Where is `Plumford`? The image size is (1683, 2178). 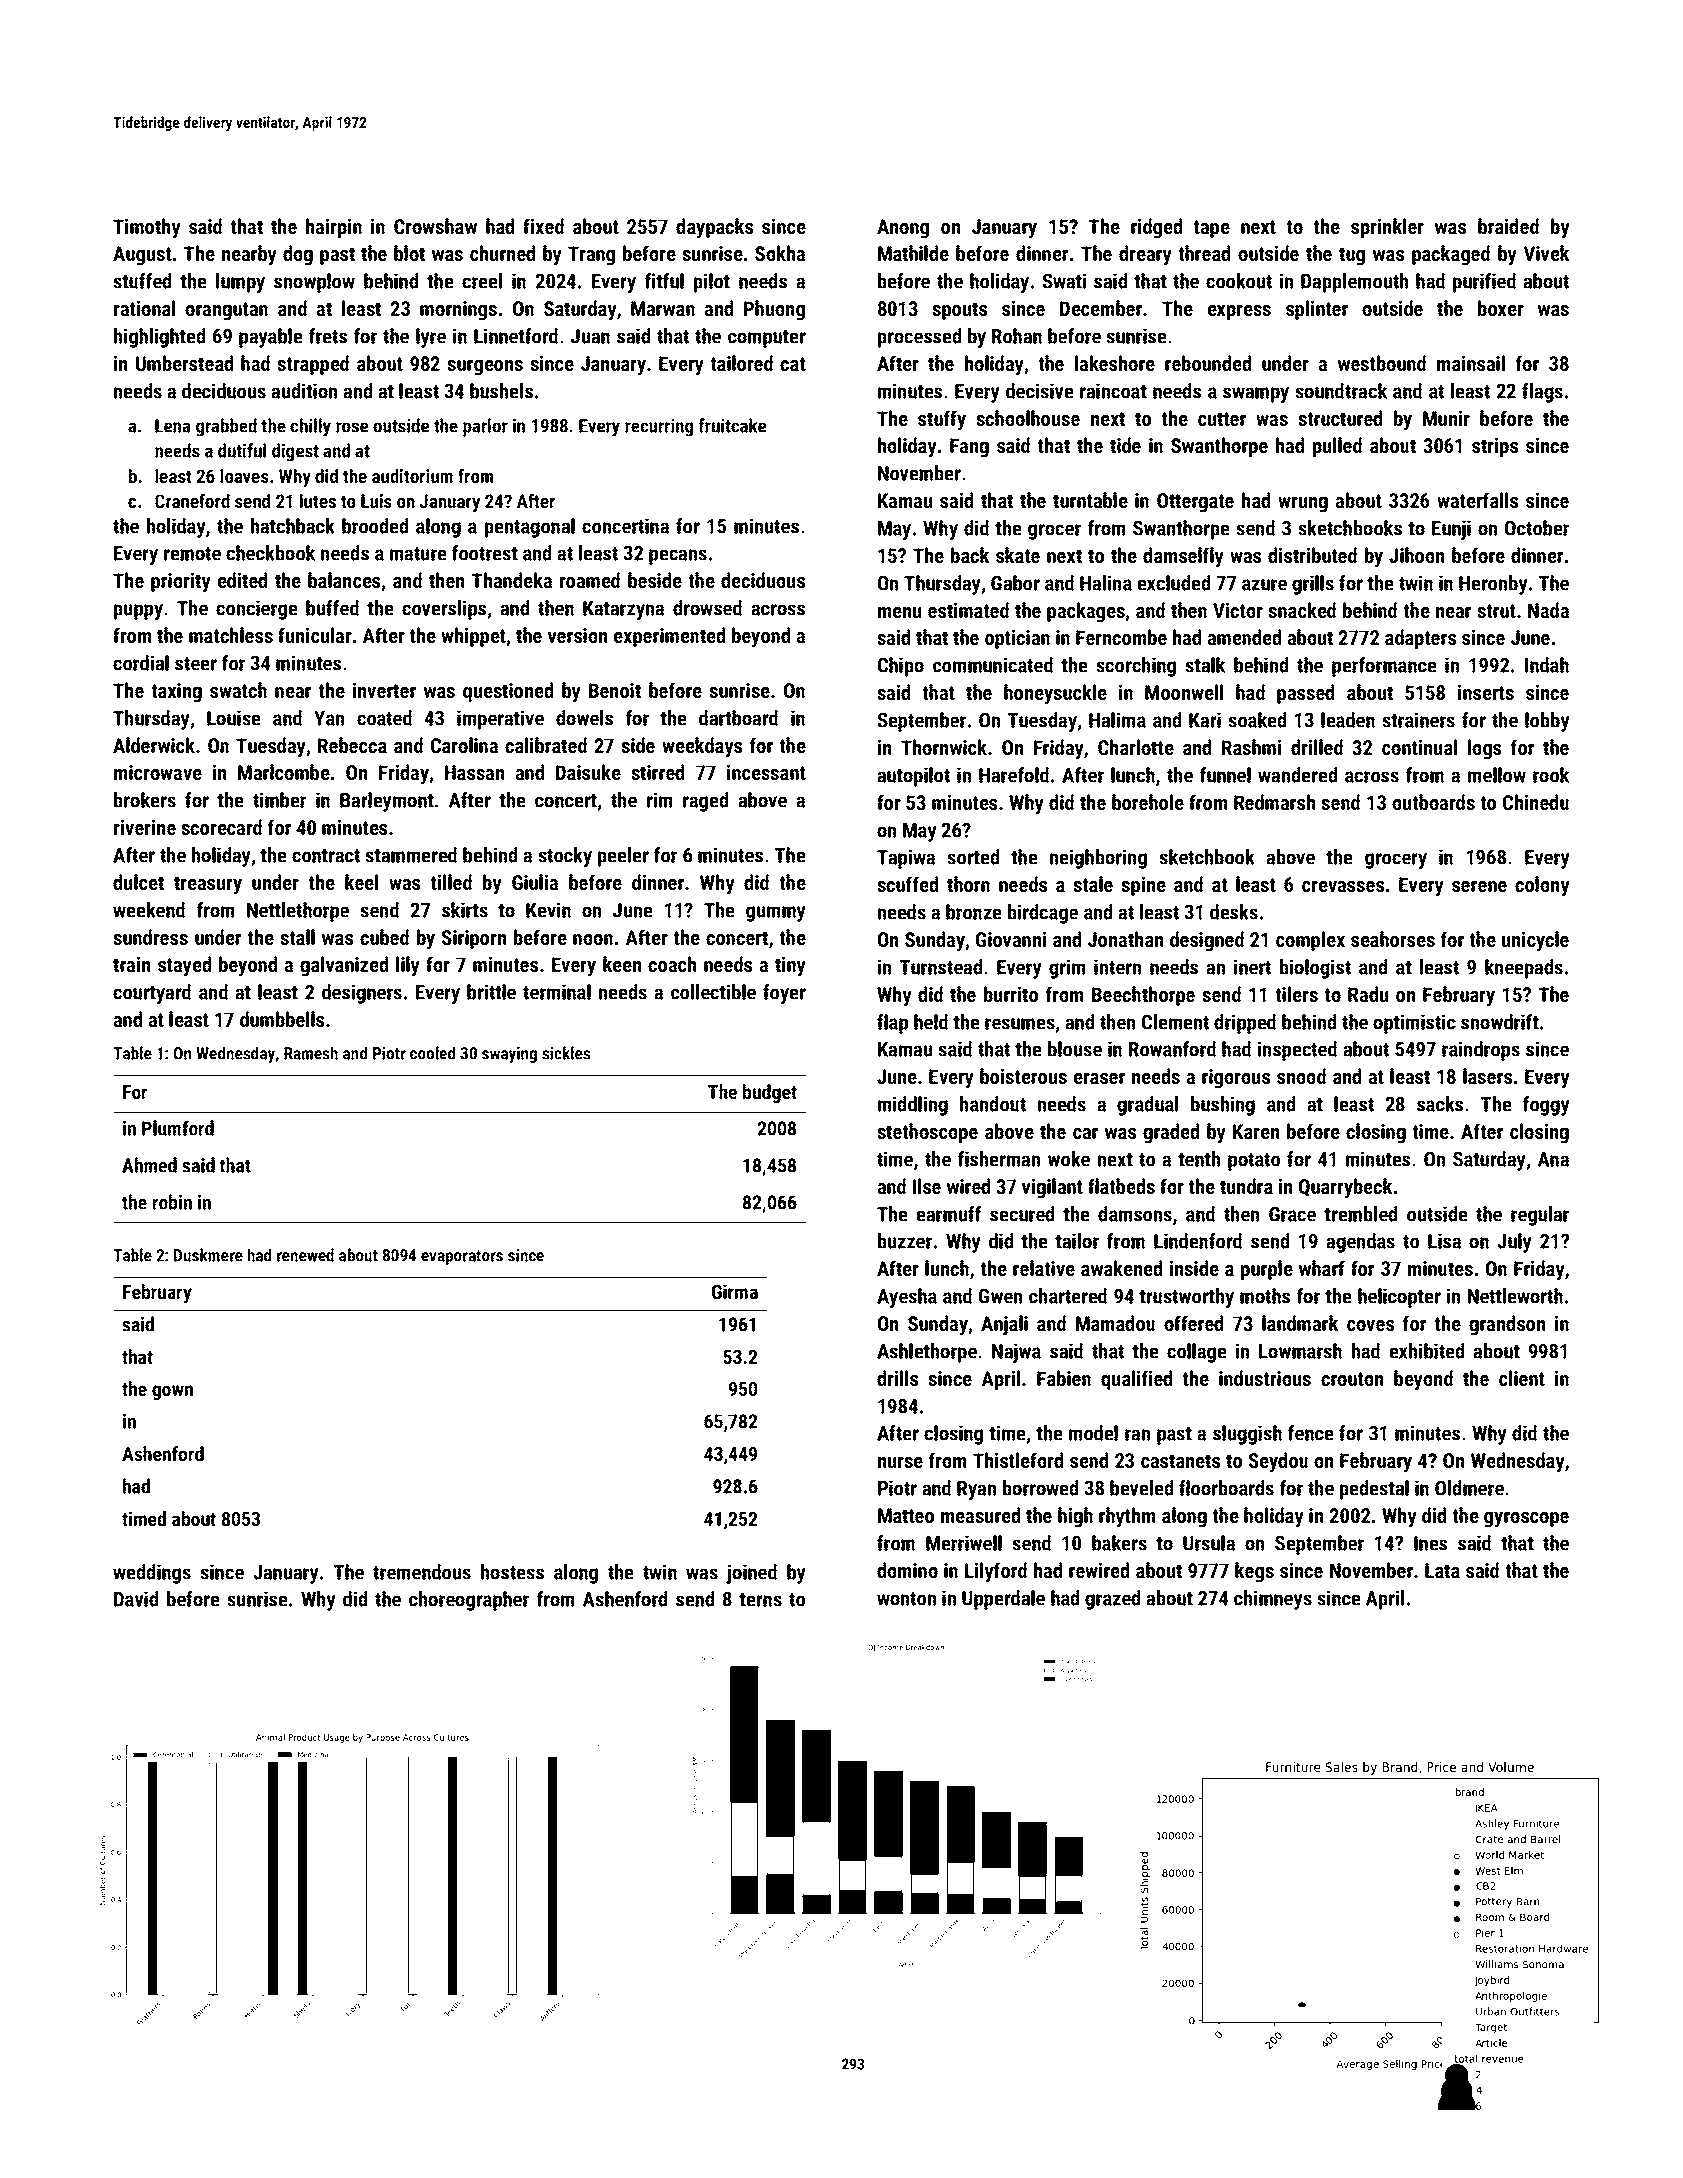 Plumford is located at coordinates (178, 1128).
